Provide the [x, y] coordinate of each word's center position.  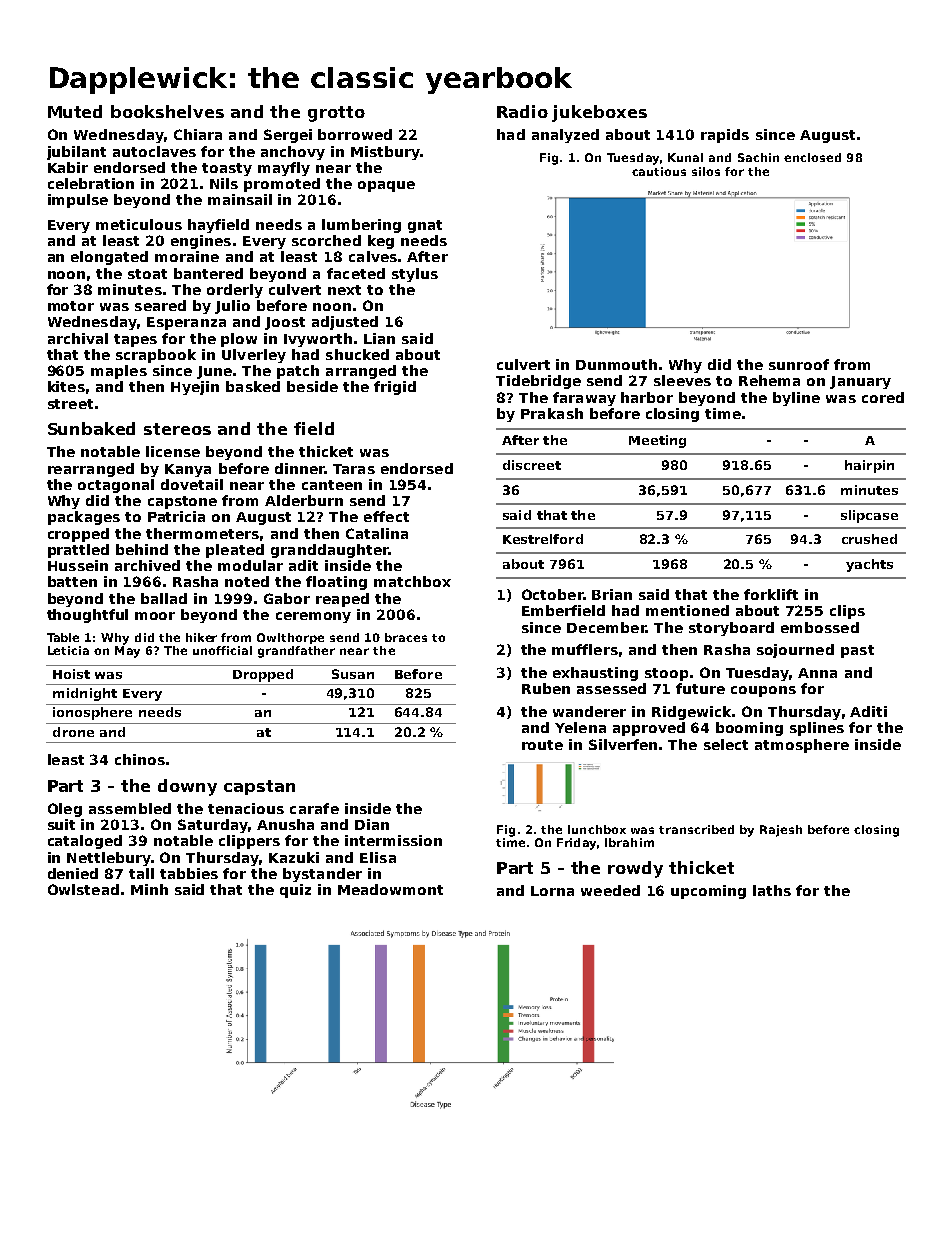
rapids [725, 136]
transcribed [696, 829]
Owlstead [83, 889]
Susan [353, 674]
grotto [336, 114]
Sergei [288, 136]
